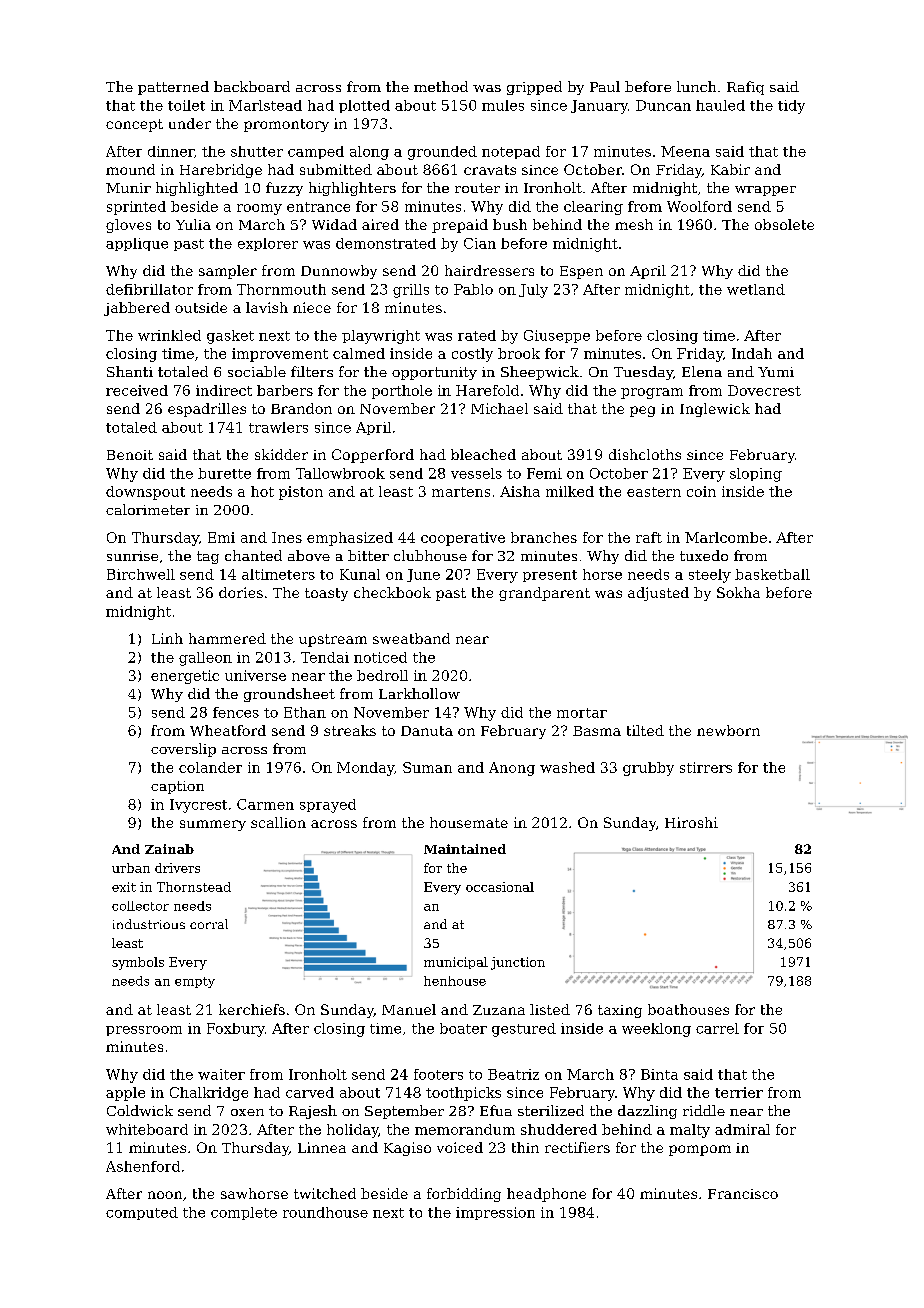 This screenshot has height=1308, width=924. What do you see at coordinates (409, 1009) in the screenshot?
I see `Manuel` at bounding box center [409, 1009].
